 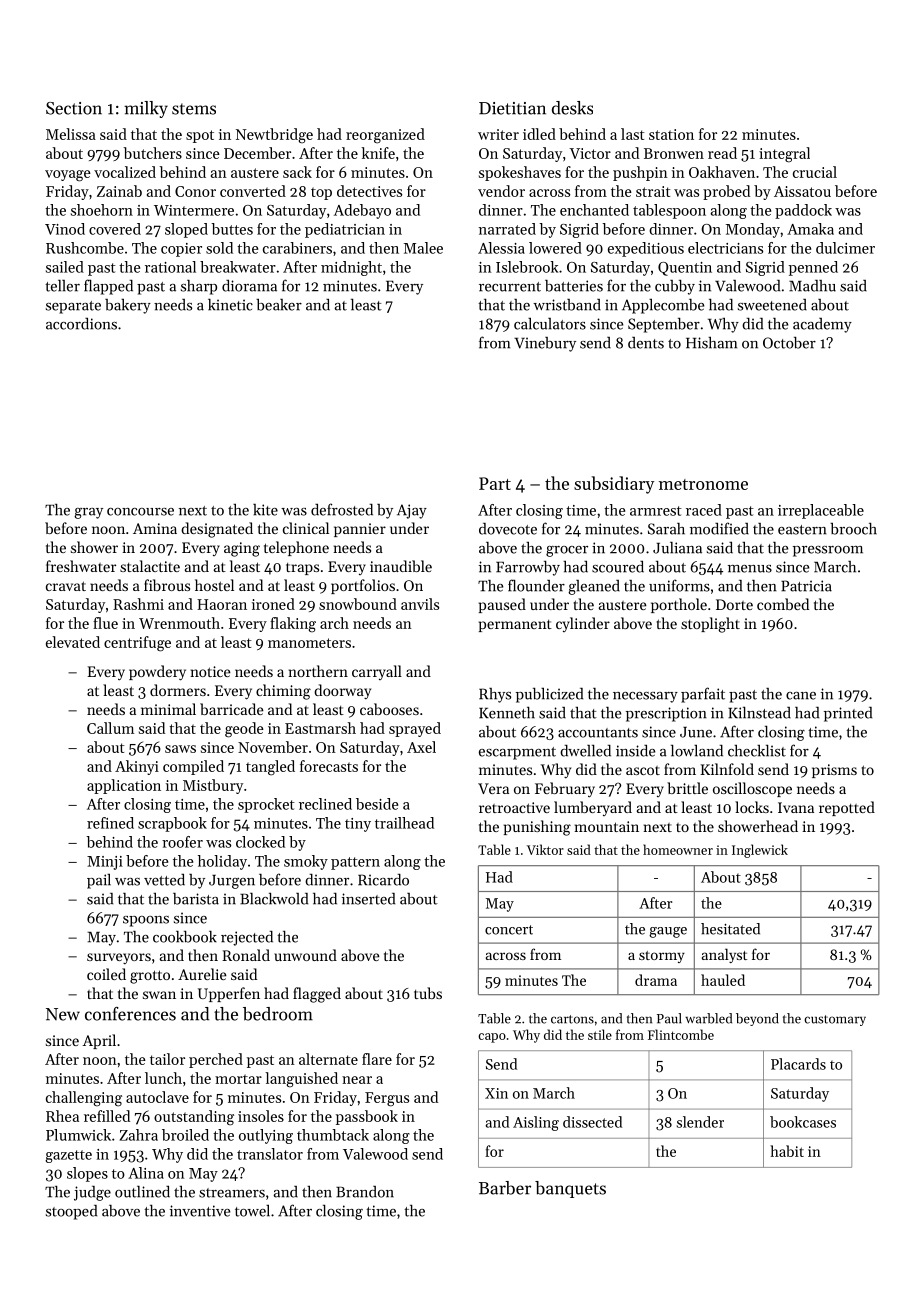 I want to click on warbled, so click(x=708, y=1018).
